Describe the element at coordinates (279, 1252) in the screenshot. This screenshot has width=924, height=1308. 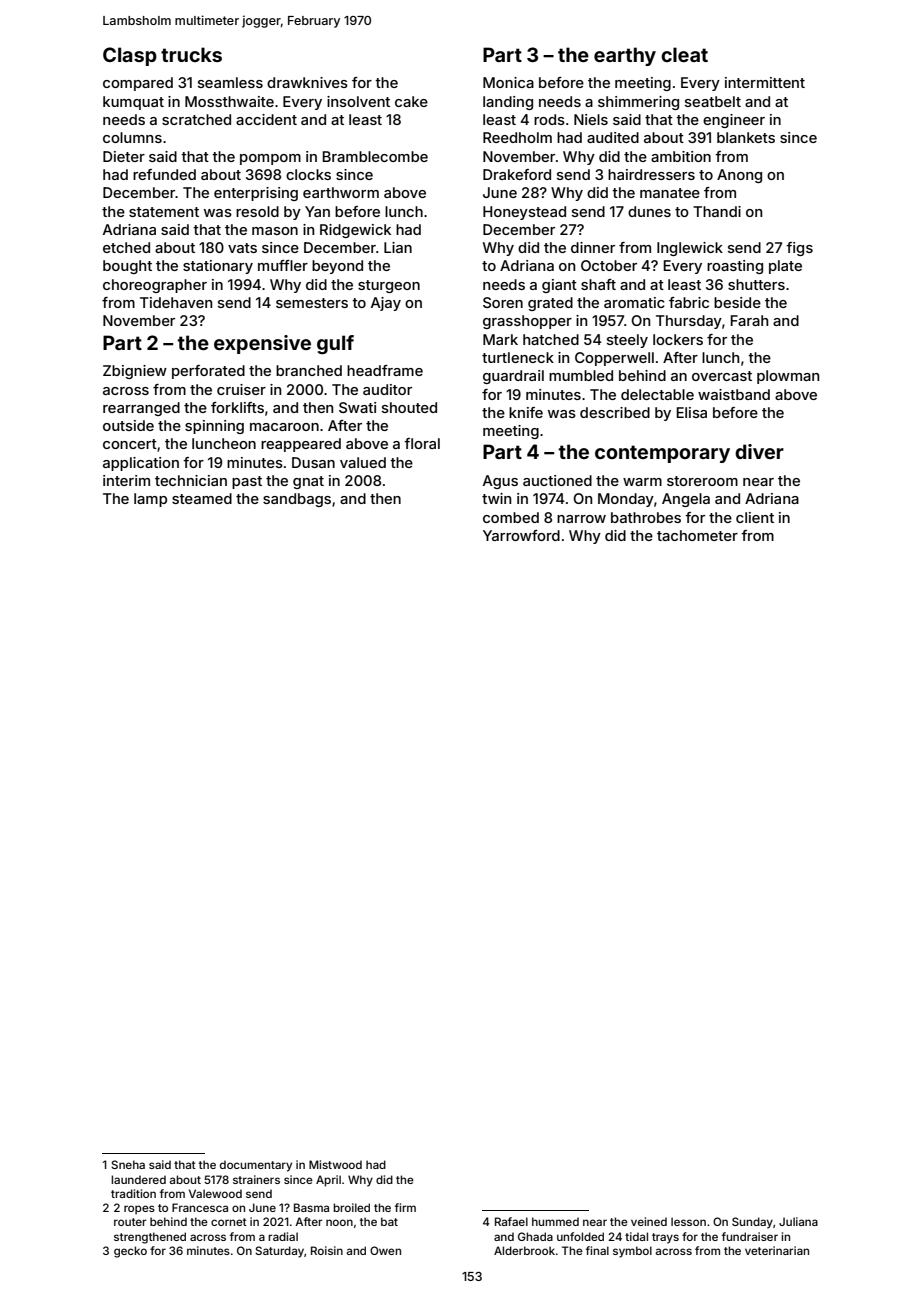
I see `Saturday` at that location.
